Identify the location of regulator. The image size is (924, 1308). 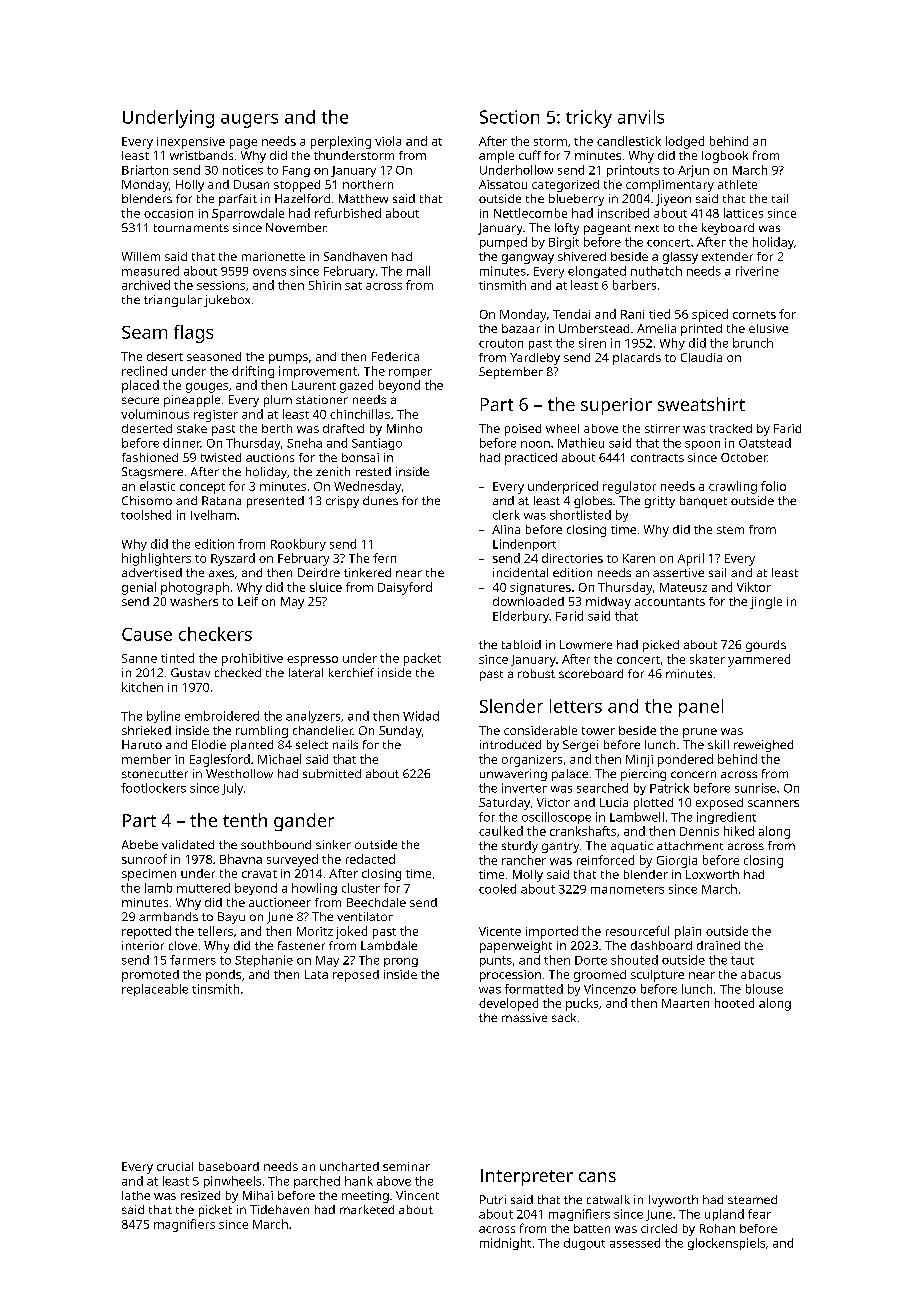
(629, 487).
